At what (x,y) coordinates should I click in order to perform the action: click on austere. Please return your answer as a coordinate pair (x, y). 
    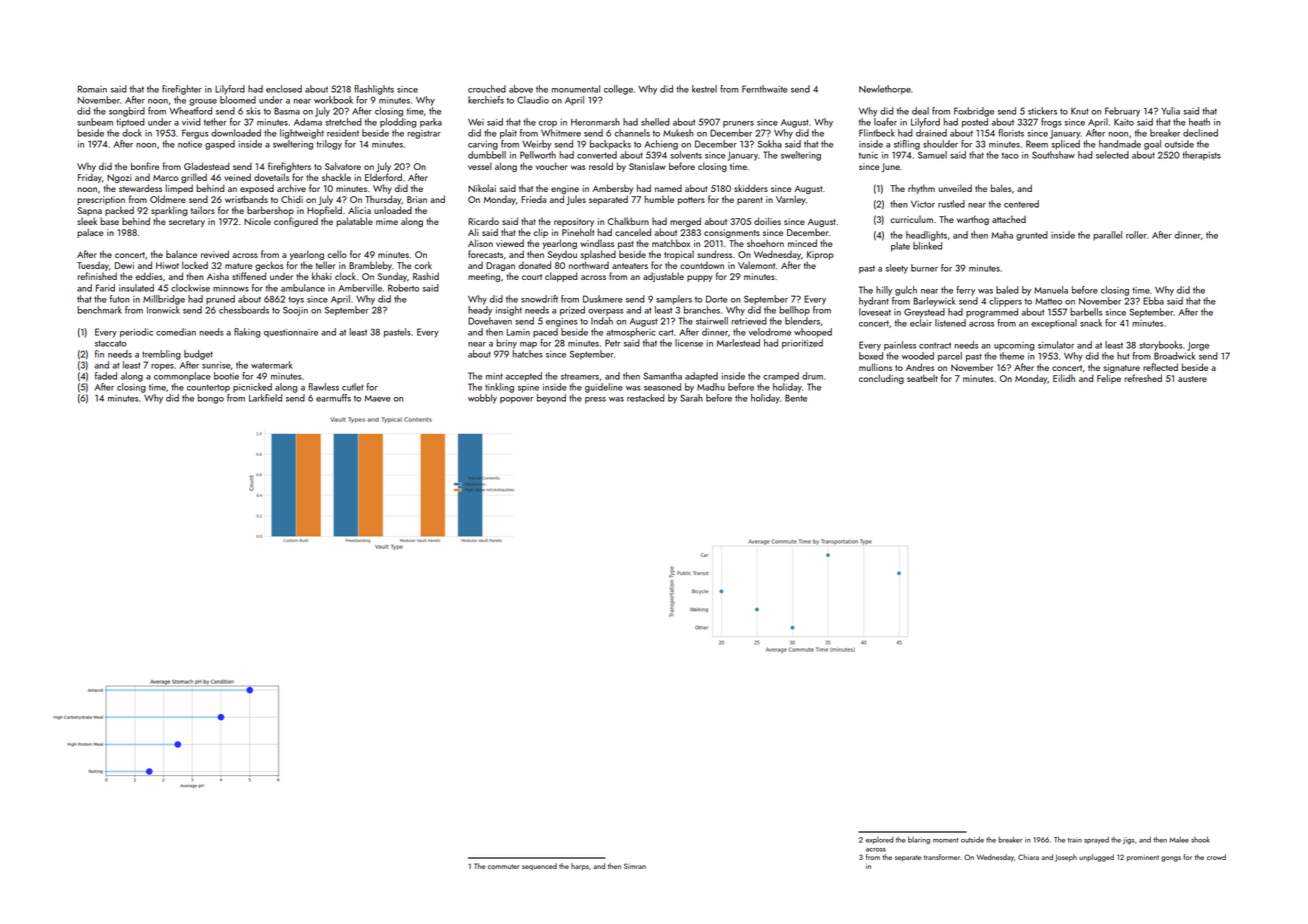
    Looking at the image, I should click on (1192, 379).
